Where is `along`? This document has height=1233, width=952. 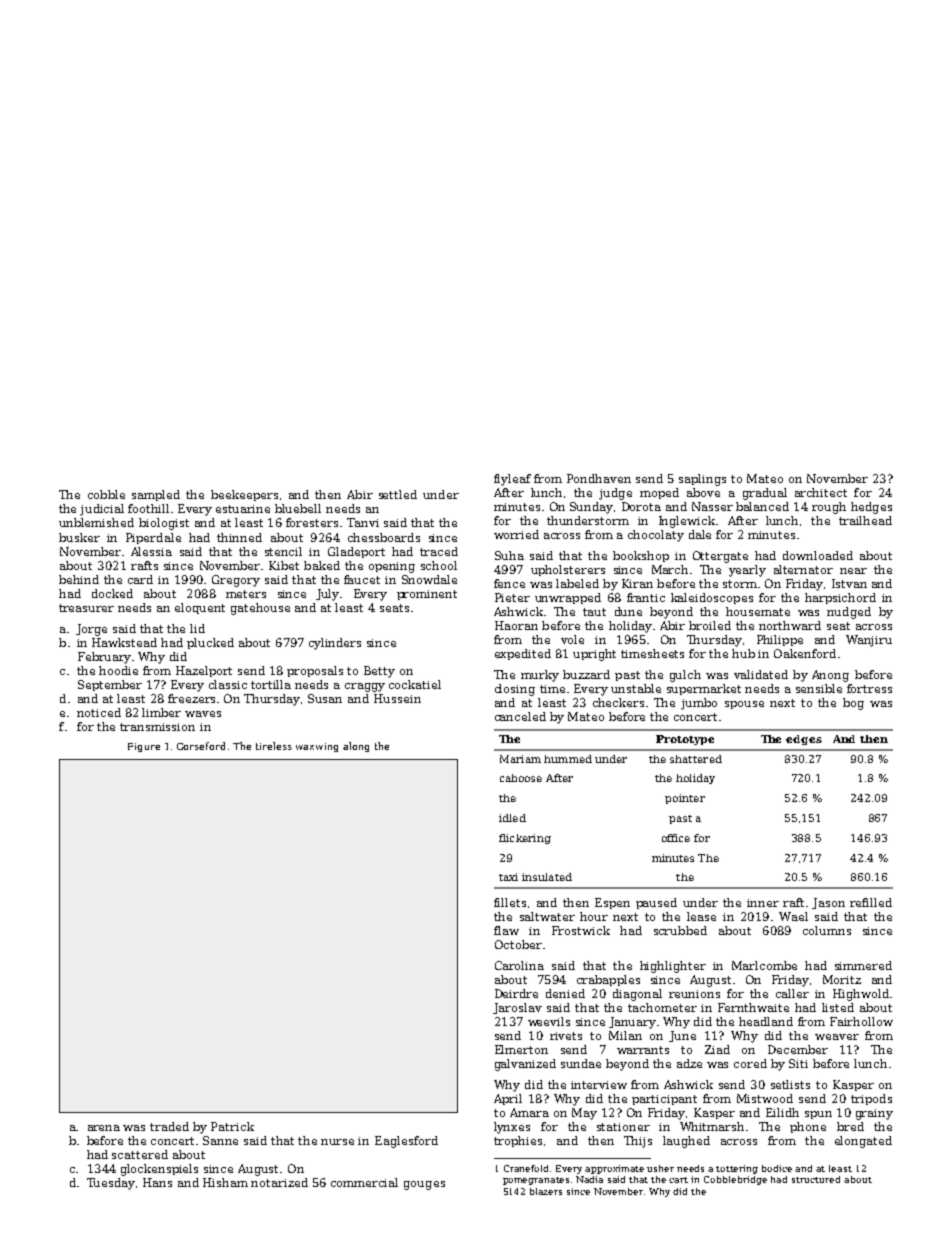 along is located at coordinates (356, 747).
